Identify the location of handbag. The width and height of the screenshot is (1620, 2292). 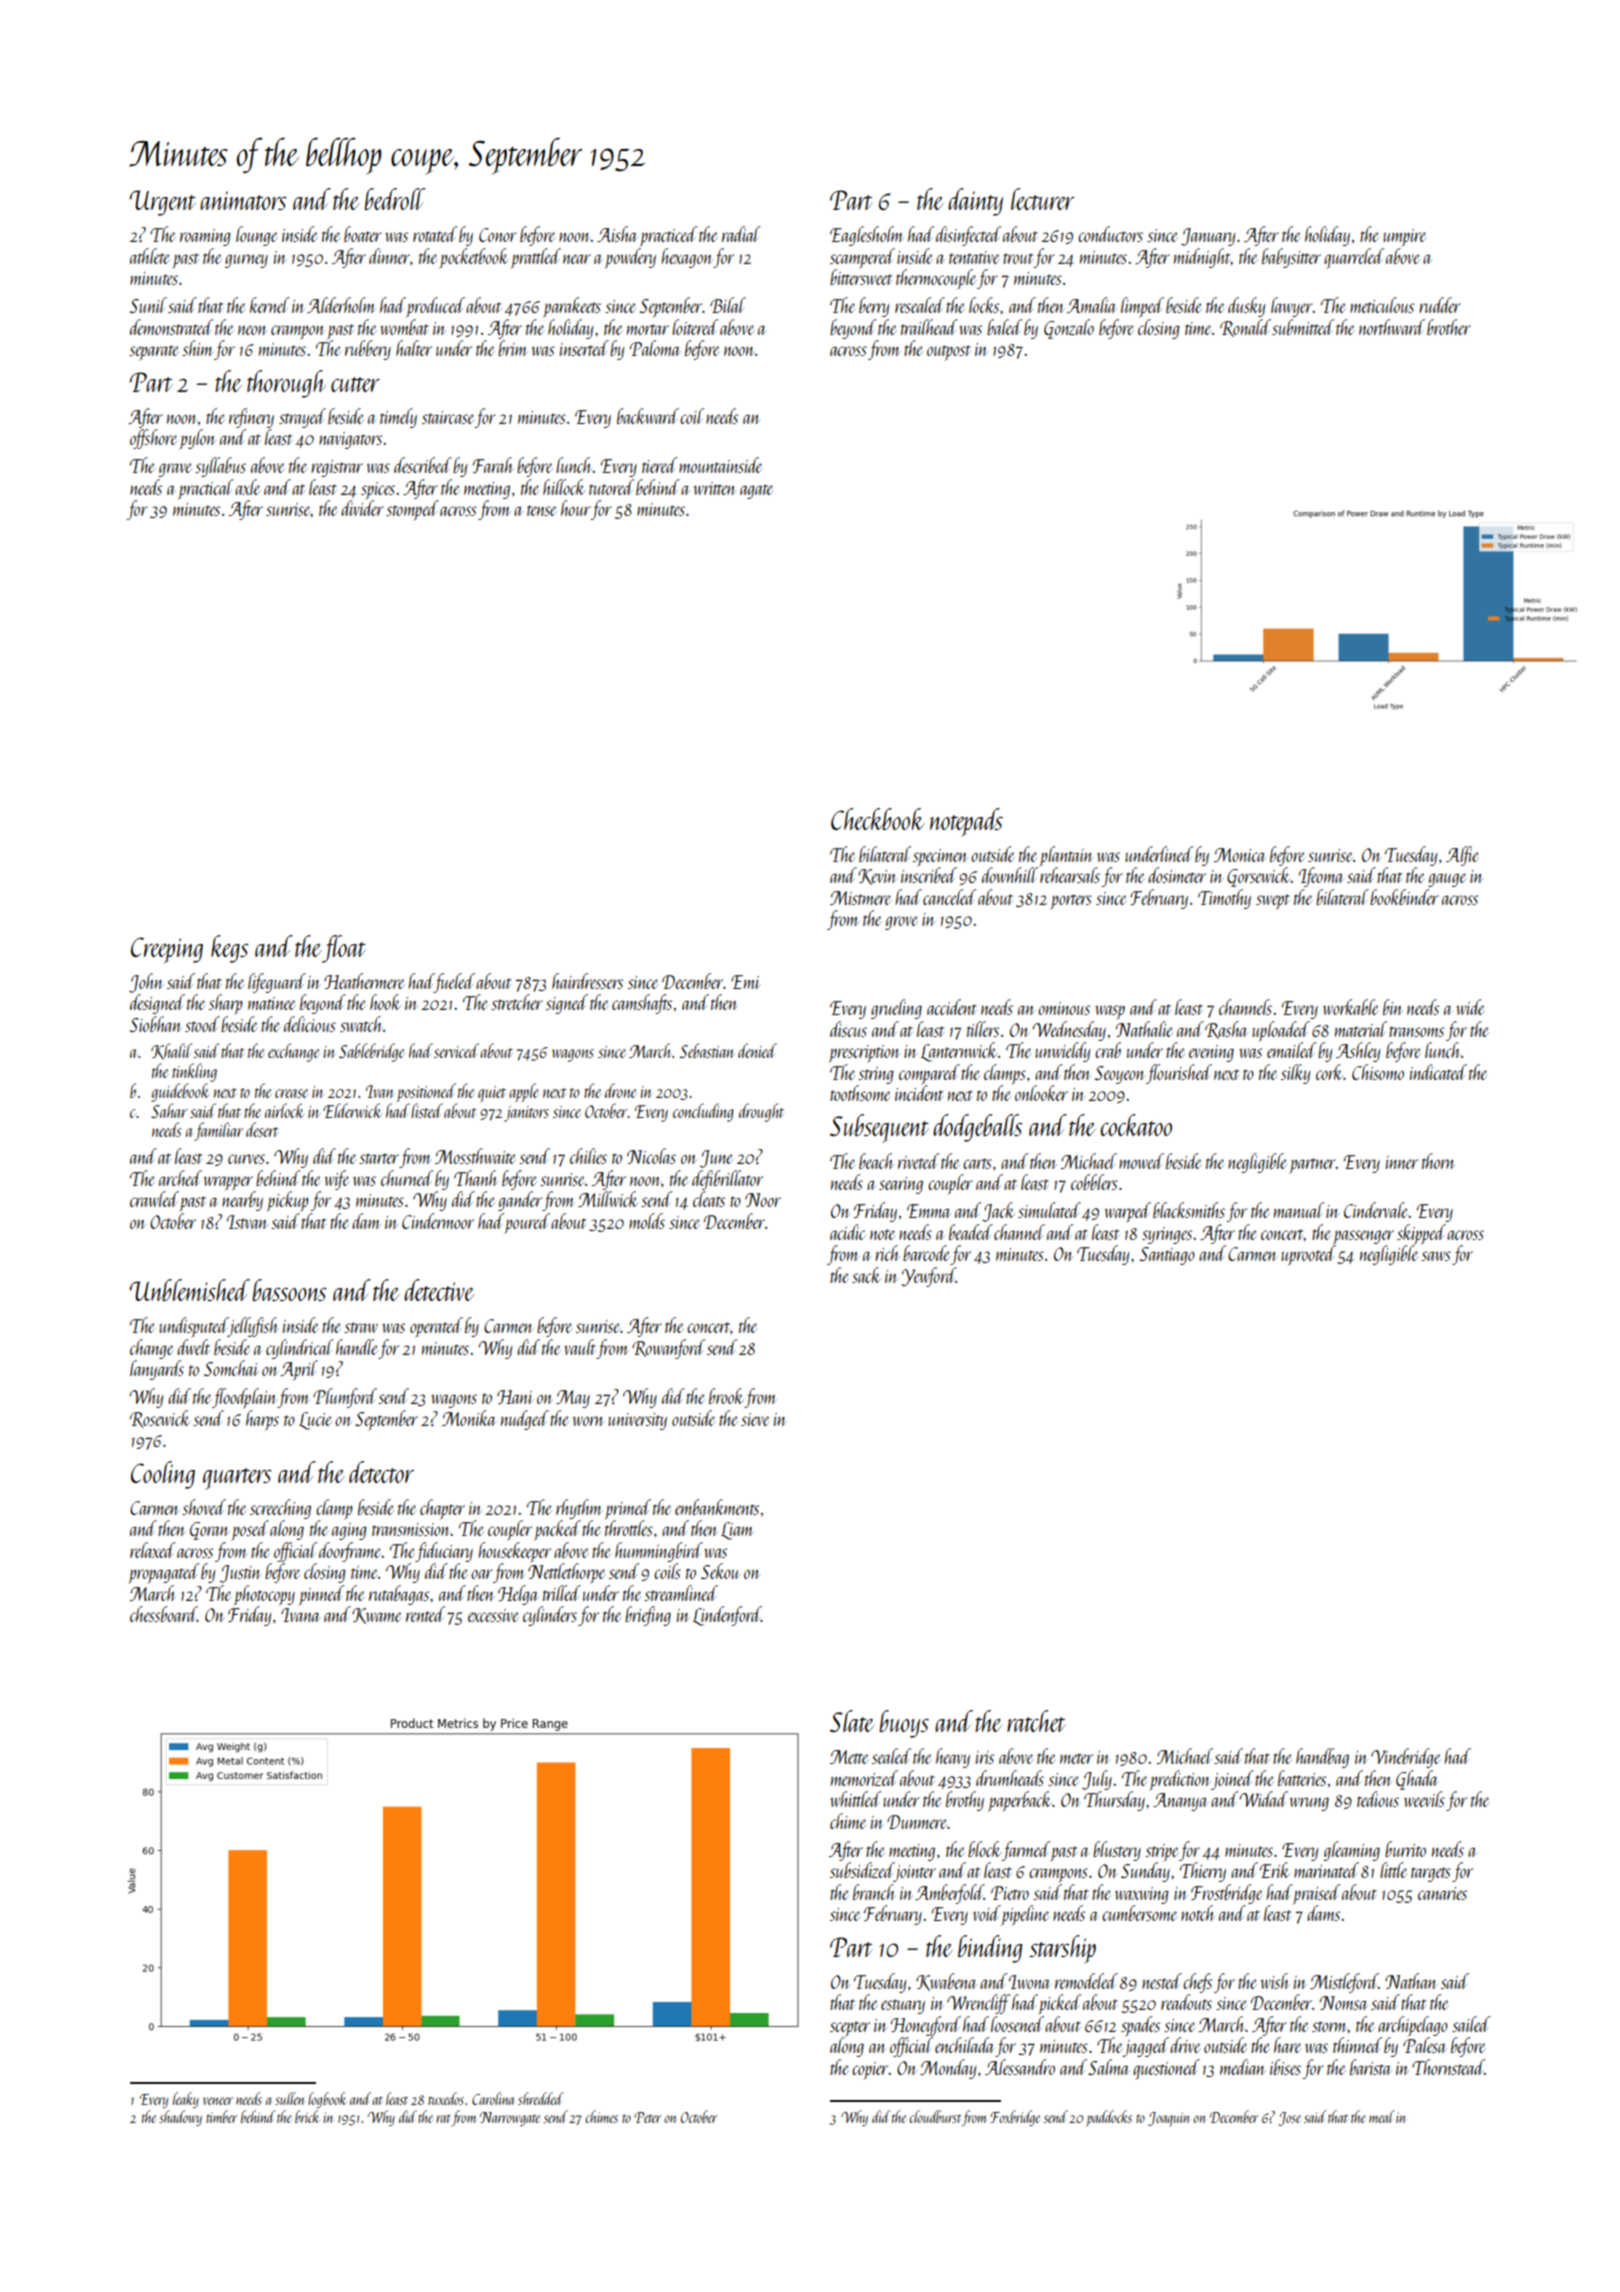
(1322, 1758).
